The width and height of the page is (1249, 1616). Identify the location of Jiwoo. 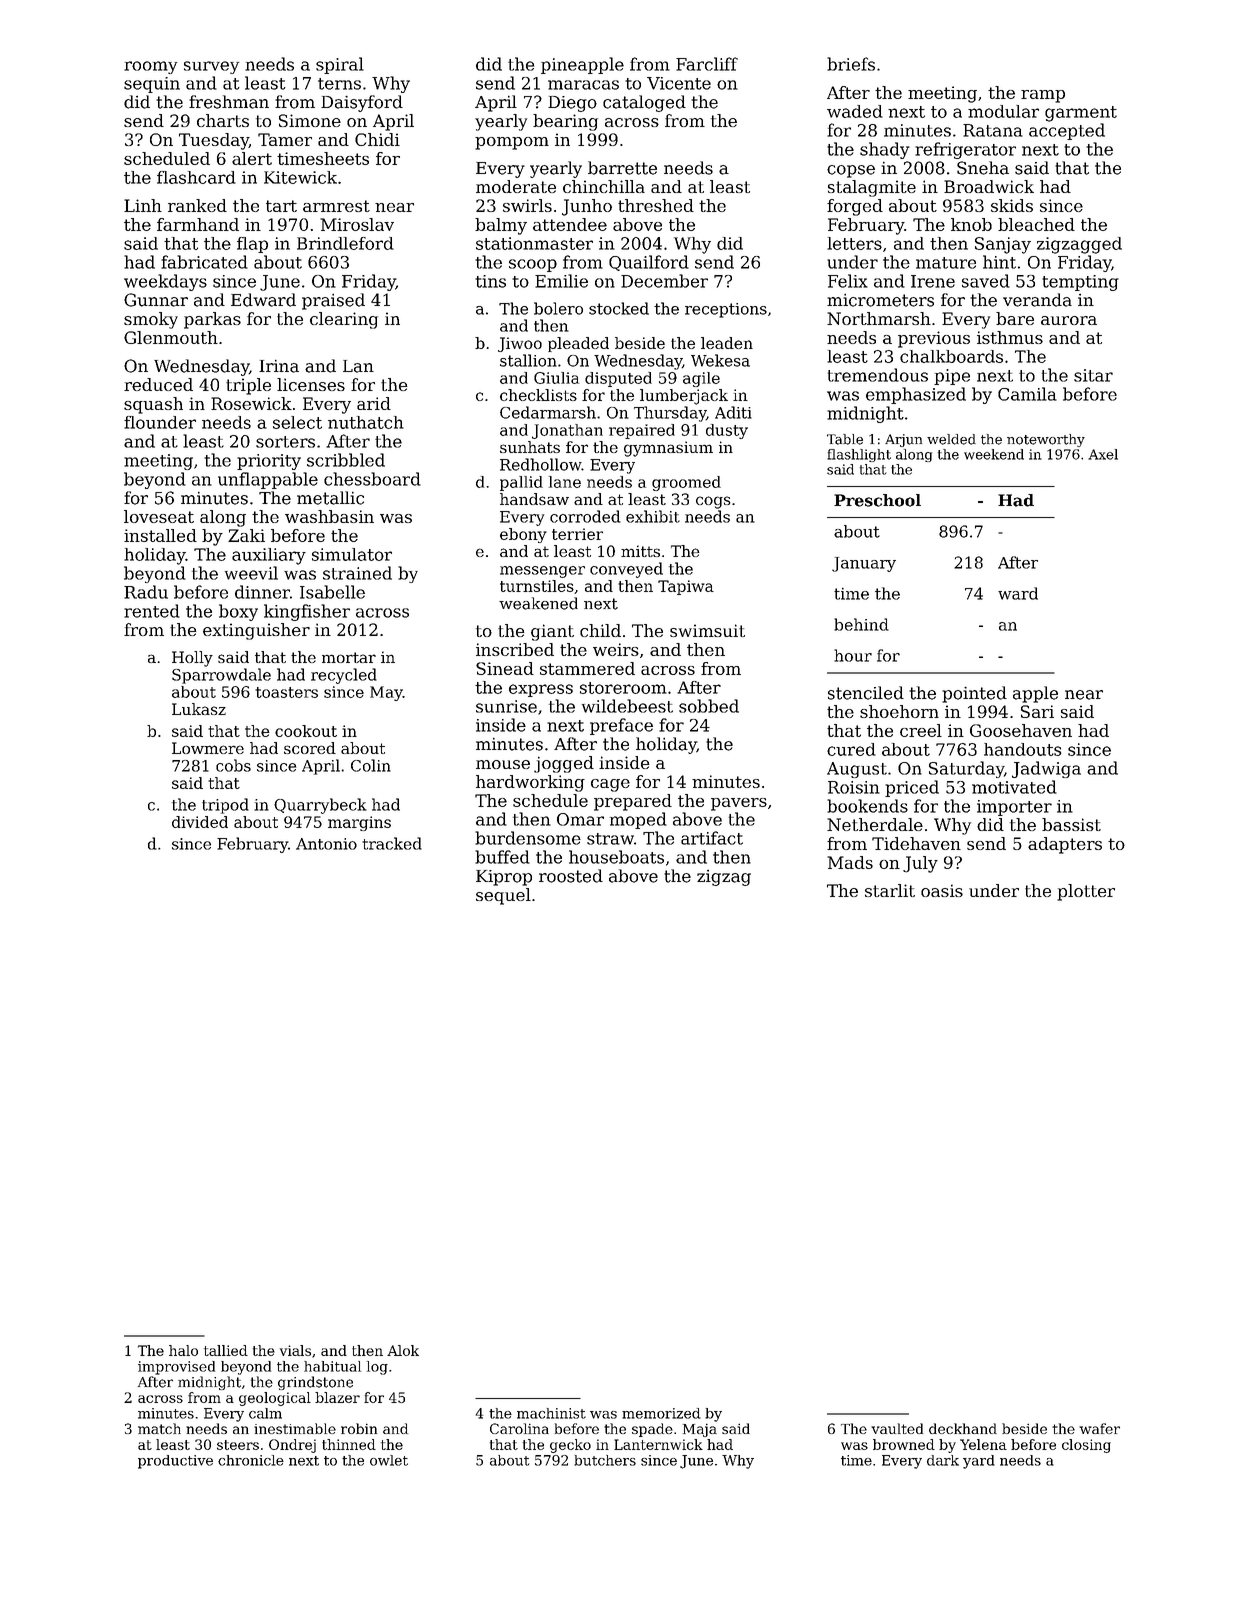
(520, 344).
